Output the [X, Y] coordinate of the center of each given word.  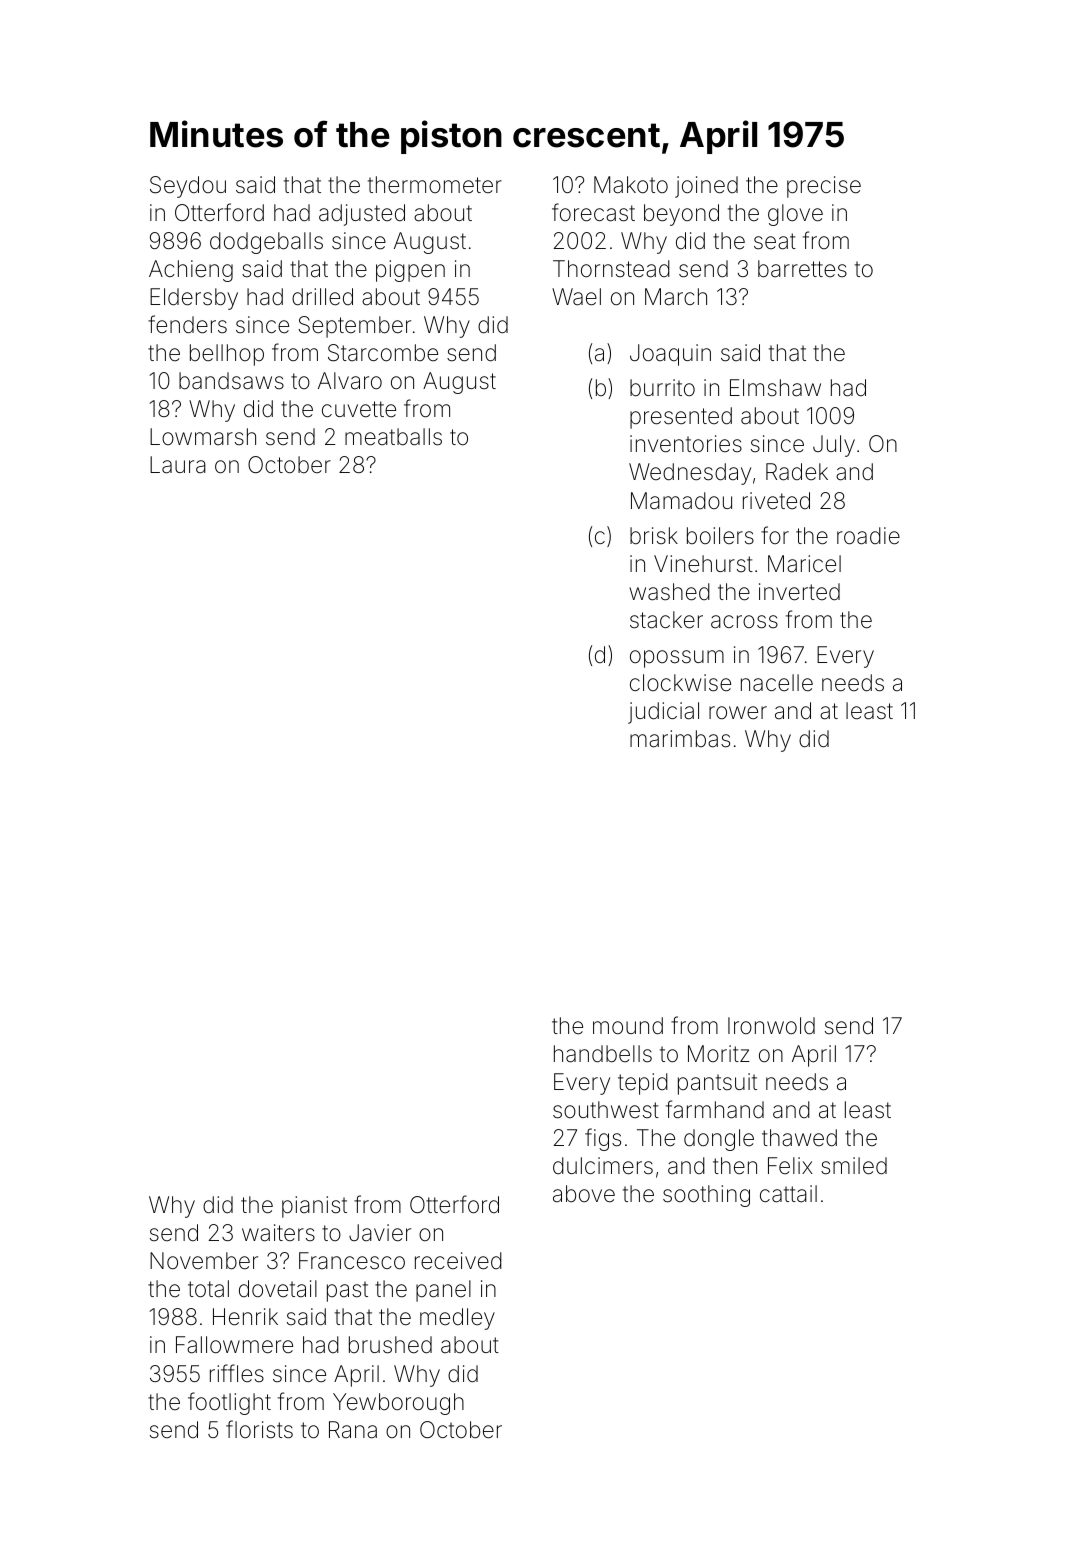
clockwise [680, 683]
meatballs [393, 437]
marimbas [680, 739]
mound [628, 1026]
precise [824, 187]
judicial [663, 713]
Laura [178, 465]
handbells [603, 1054]
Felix [790, 1165]
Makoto [631, 185]
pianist [314, 1207]
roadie [868, 536]
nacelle [777, 683]
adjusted [362, 215]
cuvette [359, 409]
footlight [229, 1403]
